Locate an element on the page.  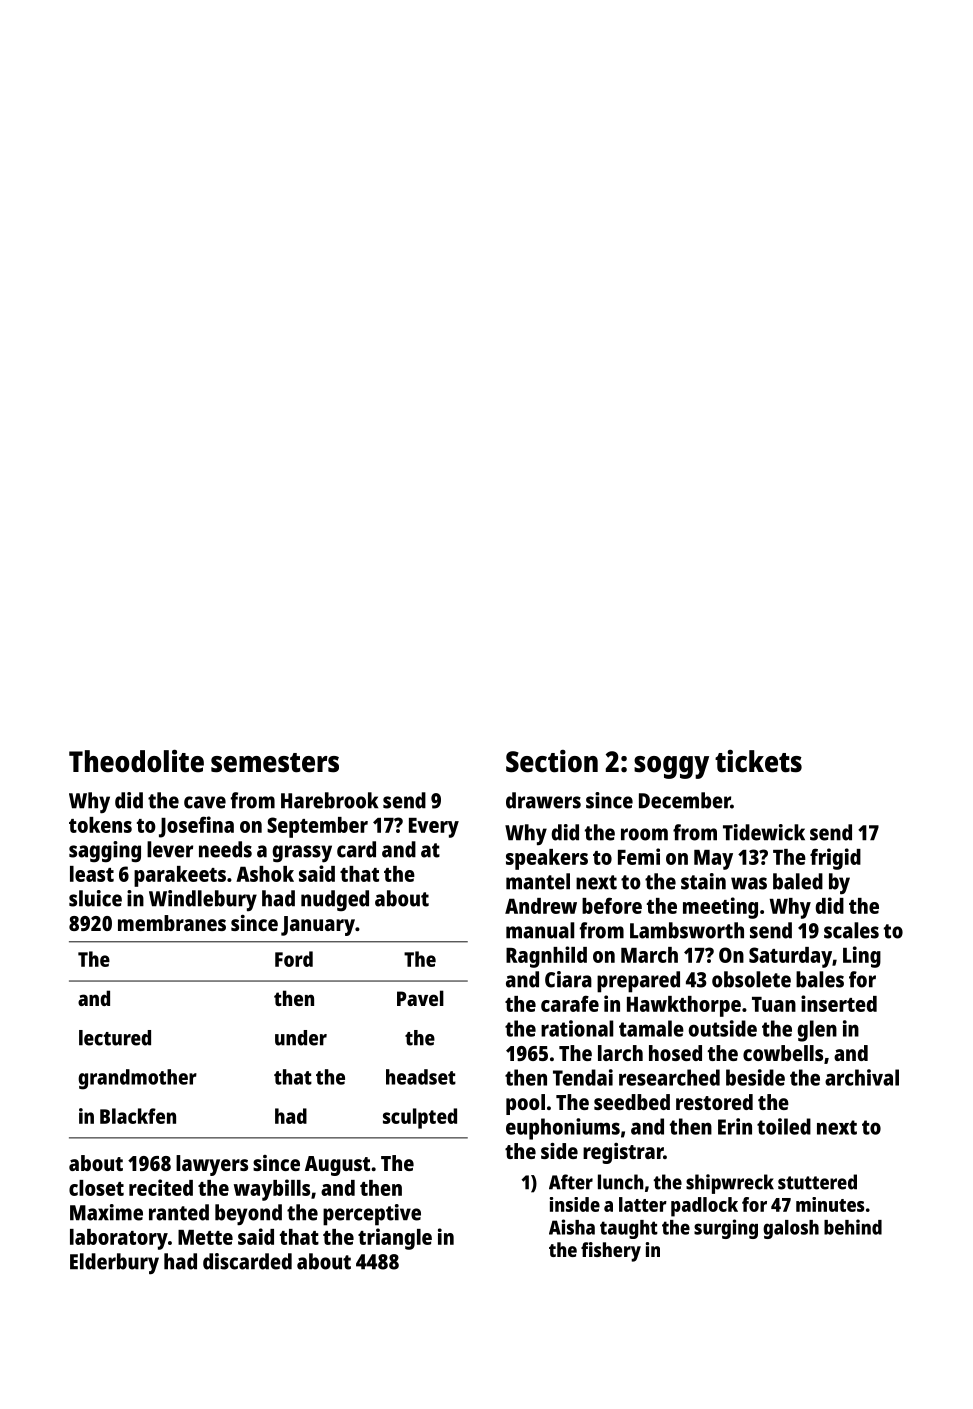
Theodolite is located at coordinates (136, 761).
